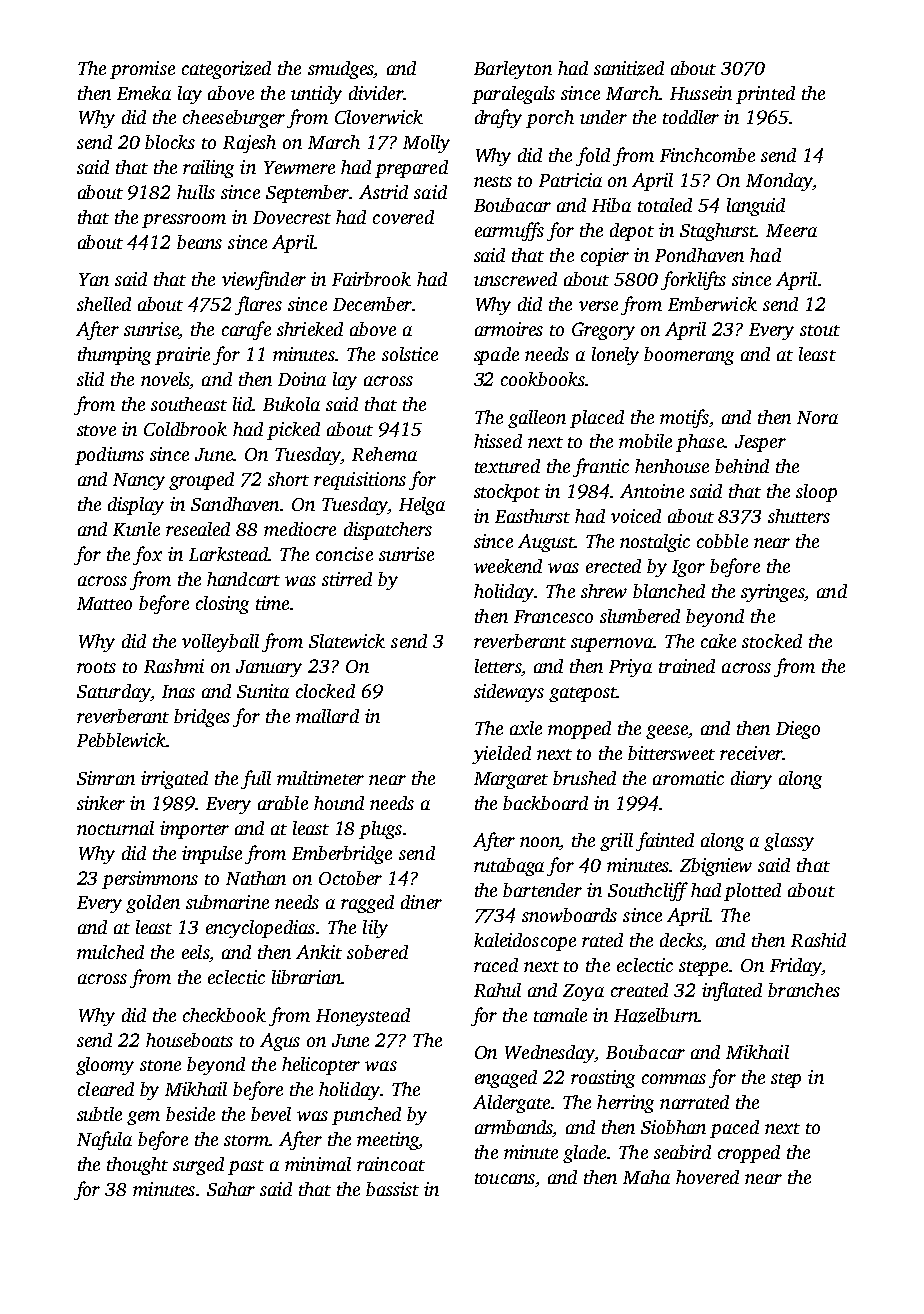 The height and width of the document is (1314, 924). Describe the element at coordinates (144, 93) in the document. I see `Emeka` at that location.
